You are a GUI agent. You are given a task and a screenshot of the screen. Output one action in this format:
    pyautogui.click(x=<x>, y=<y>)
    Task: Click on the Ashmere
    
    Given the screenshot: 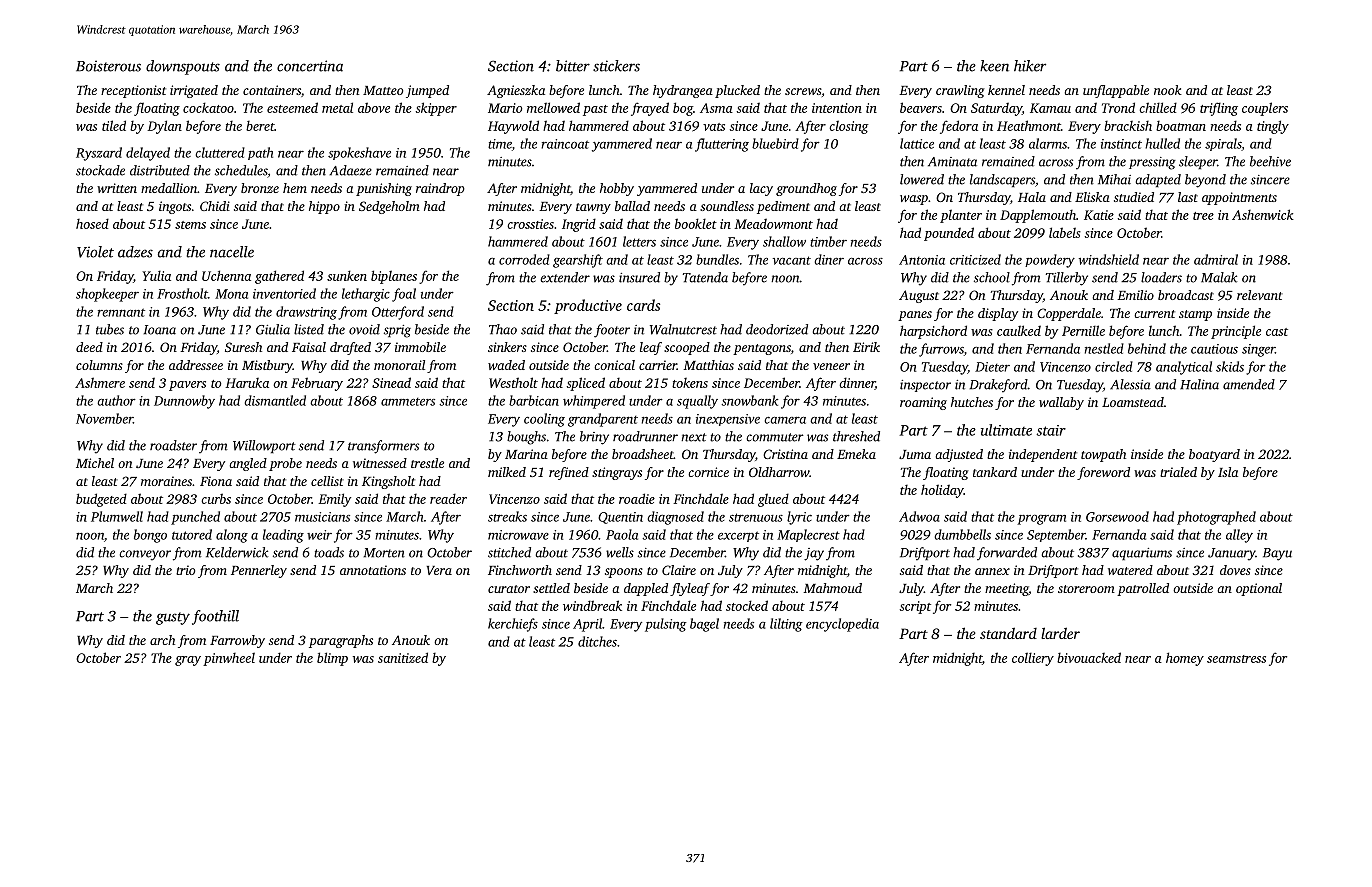 What is the action you would take?
    pyautogui.click(x=100, y=382)
